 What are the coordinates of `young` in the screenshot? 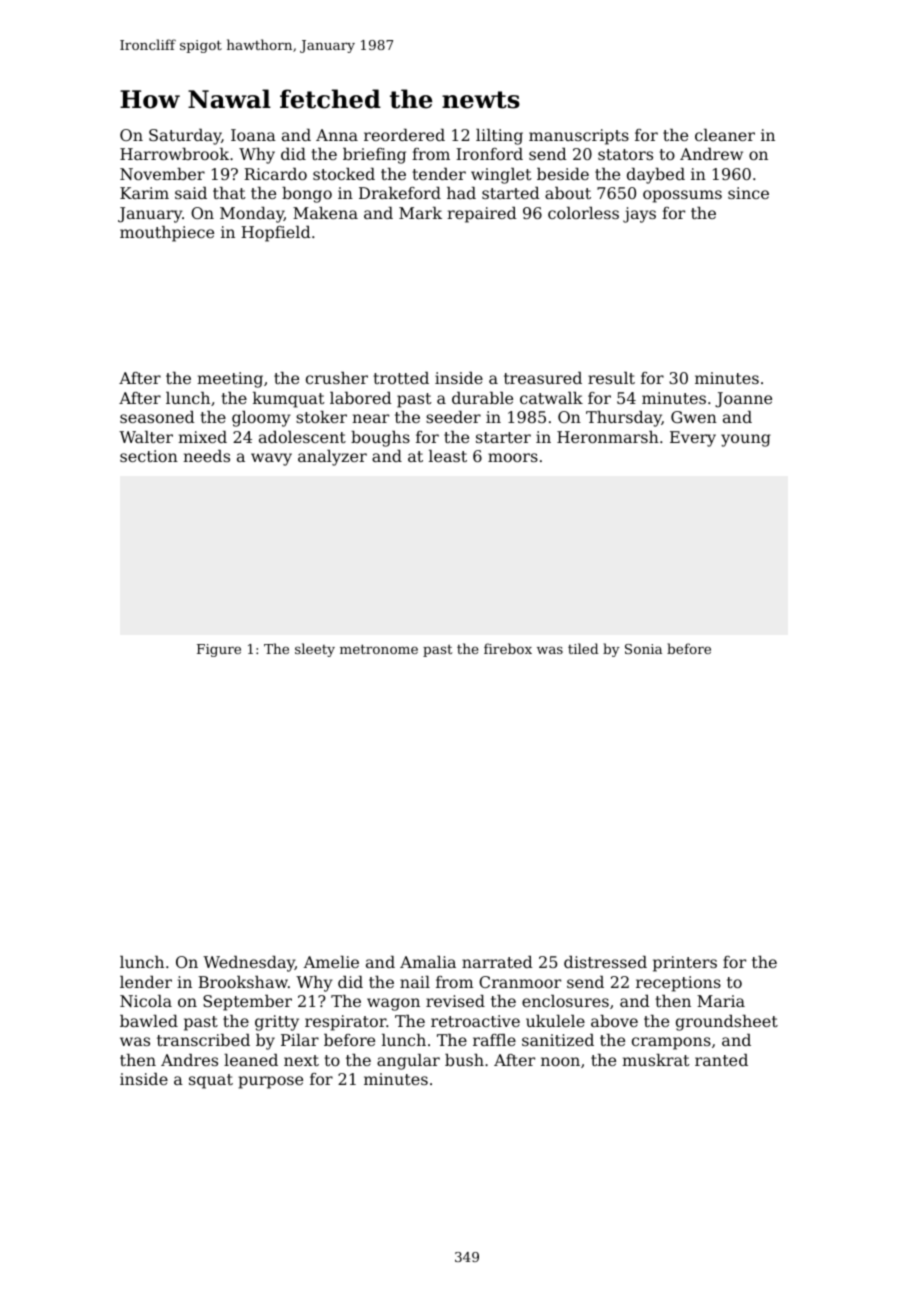 It's located at (746, 440).
